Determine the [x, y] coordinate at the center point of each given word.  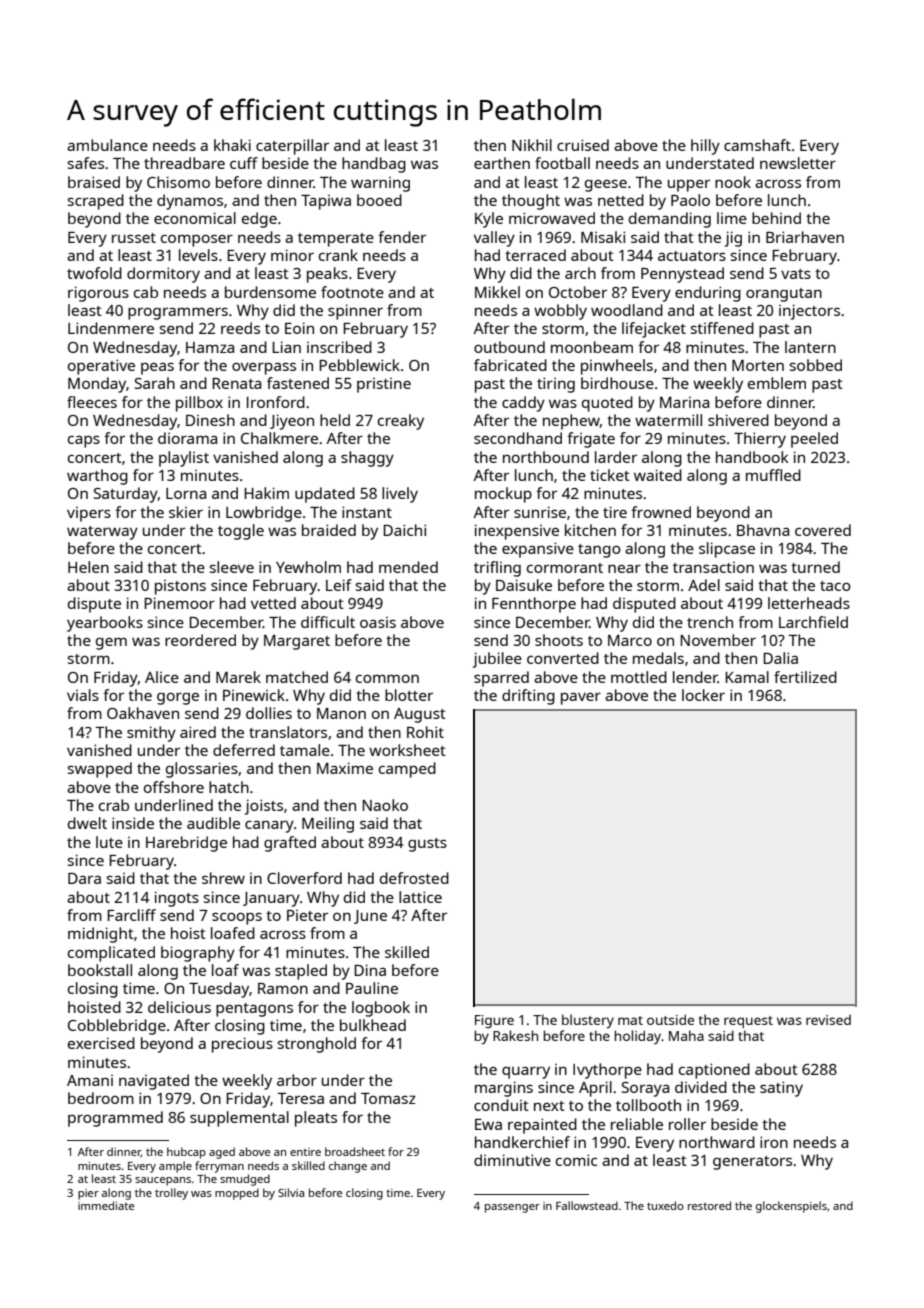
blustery [588, 1021]
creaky [401, 422]
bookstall [100, 970]
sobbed [816, 365]
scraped [96, 202]
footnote [352, 292]
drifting [528, 697]
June [370, 917]
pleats [316, 1119]
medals [658, 658]
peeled [814, 440]
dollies [269, 713]
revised [828, 1020]
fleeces [92, 402]
